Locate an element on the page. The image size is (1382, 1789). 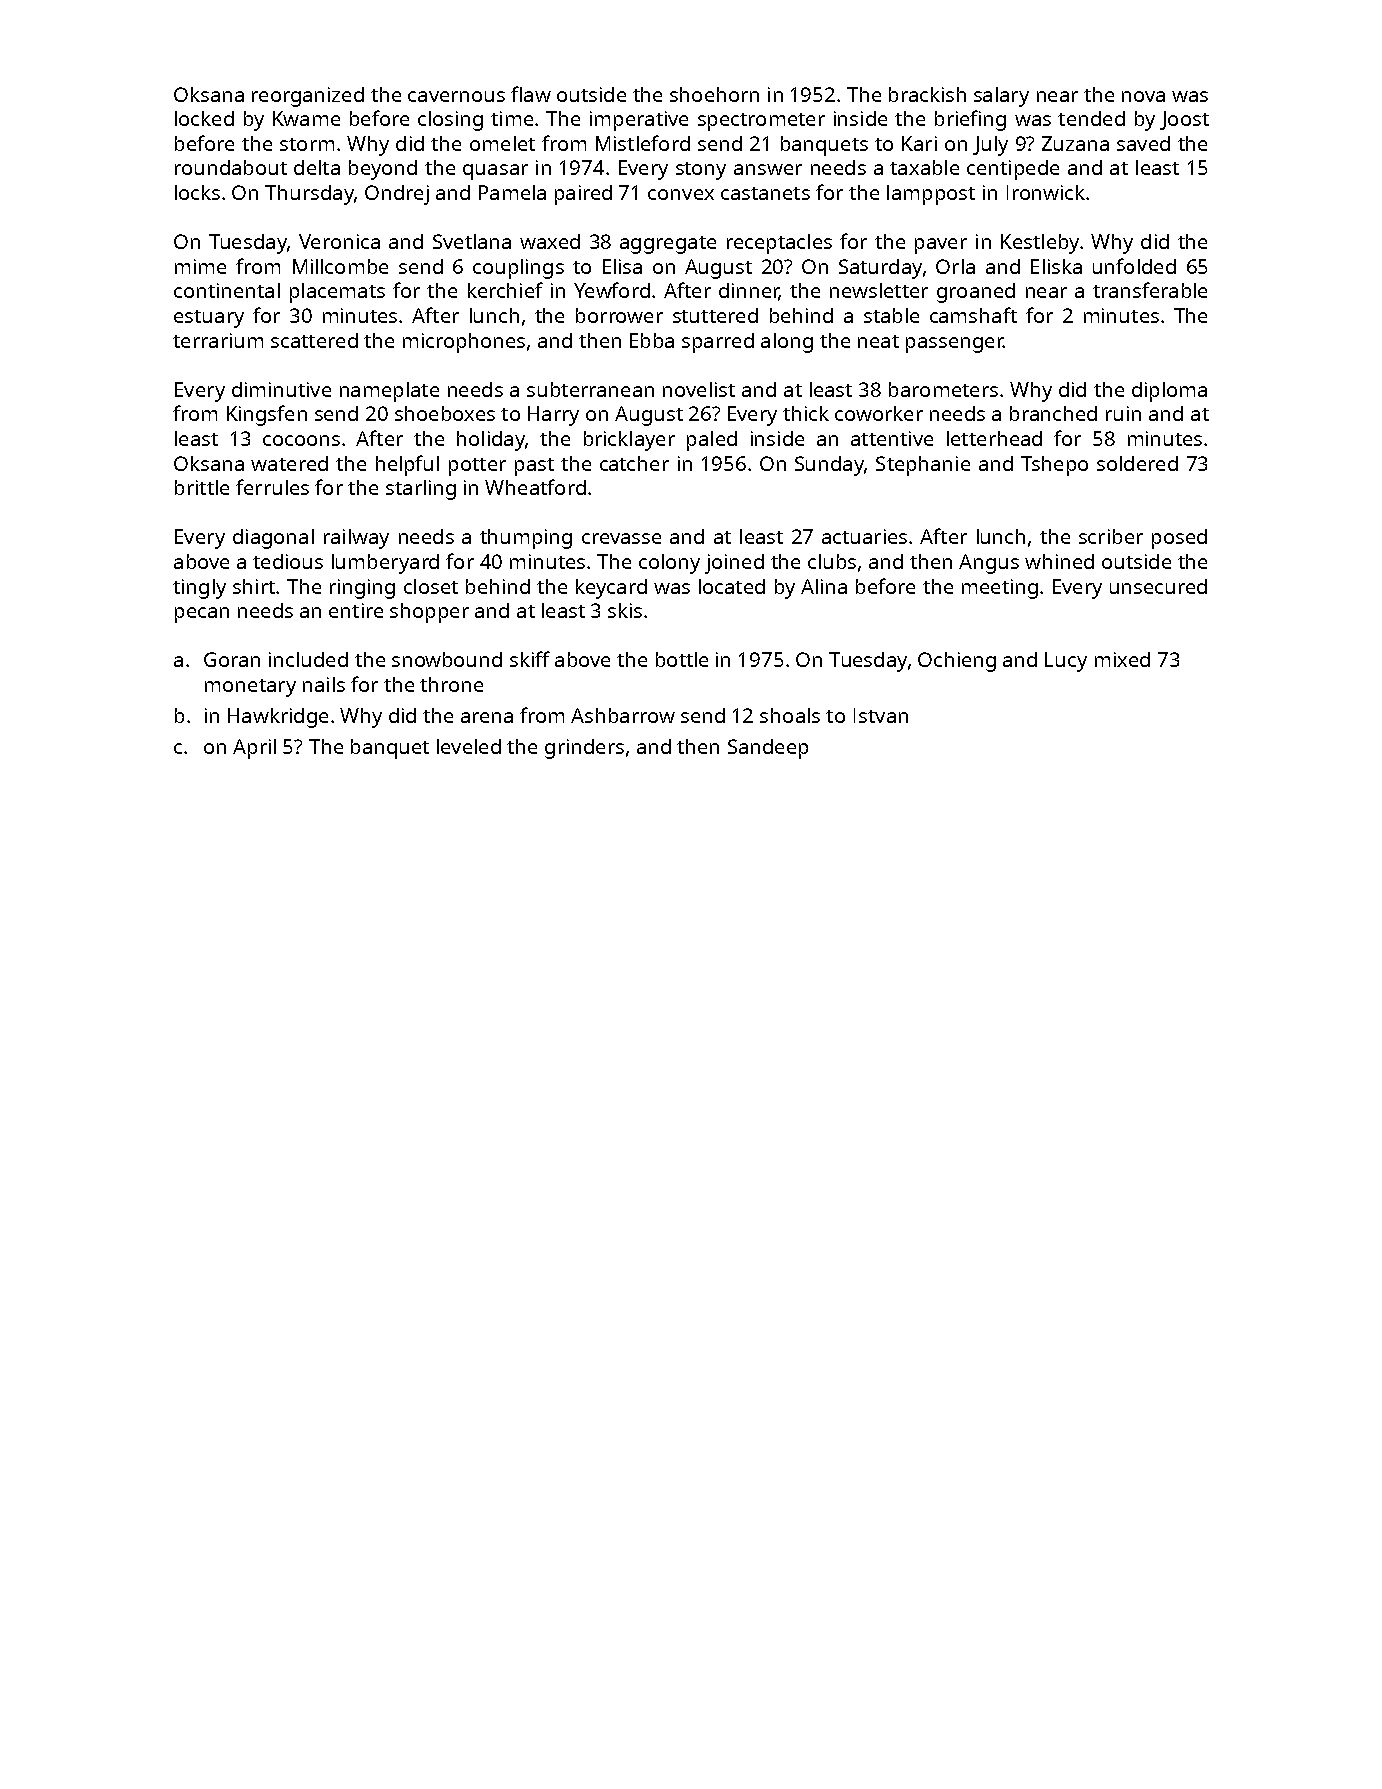
salary is located at coordinates (1001, 97).
